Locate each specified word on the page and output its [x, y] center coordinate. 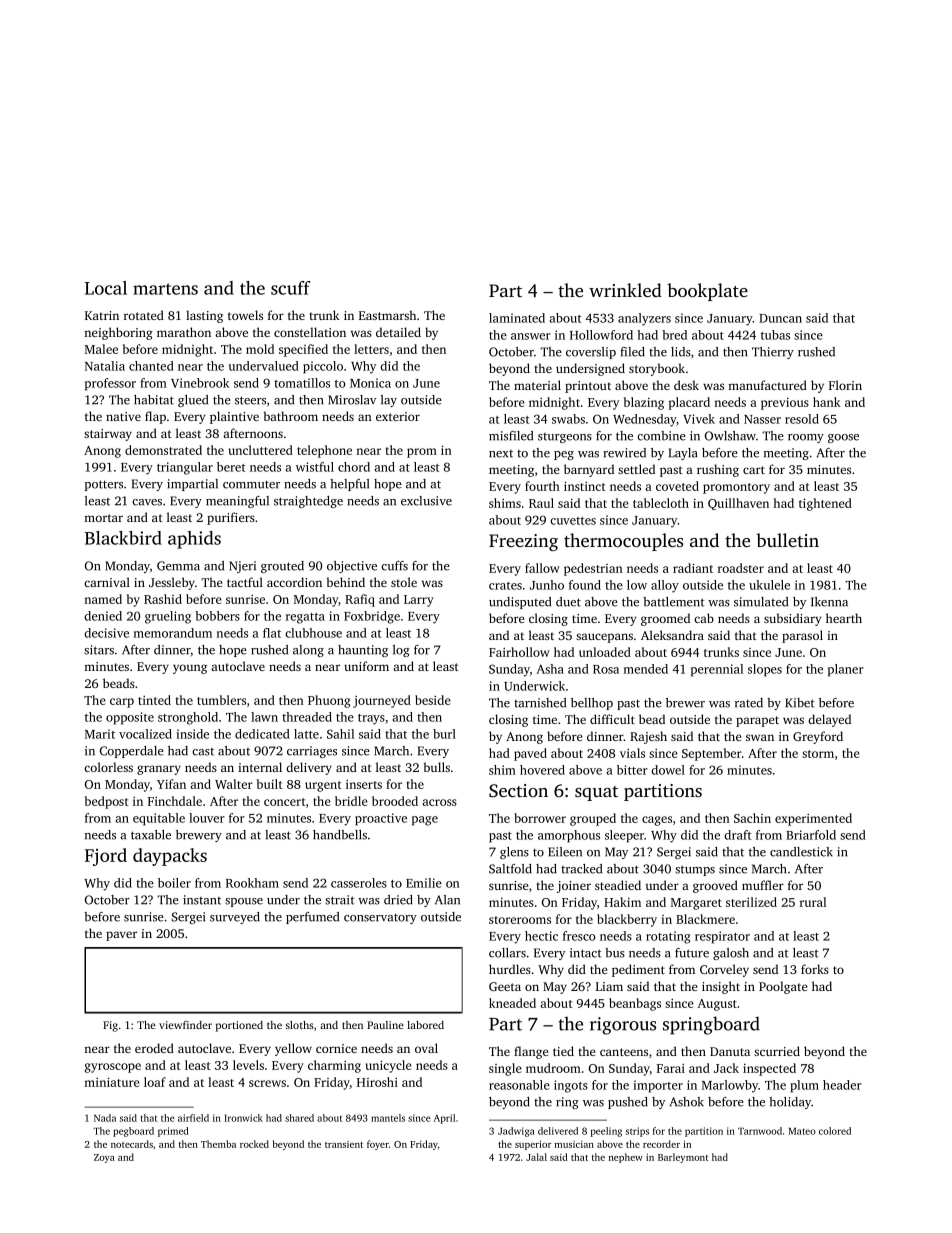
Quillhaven [738, 504]
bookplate [707, 292]
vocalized [145, 734]
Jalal [536, 1157]
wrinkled [625, 290]
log [401, 651]
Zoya [104, 1158]
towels [245, 315]
